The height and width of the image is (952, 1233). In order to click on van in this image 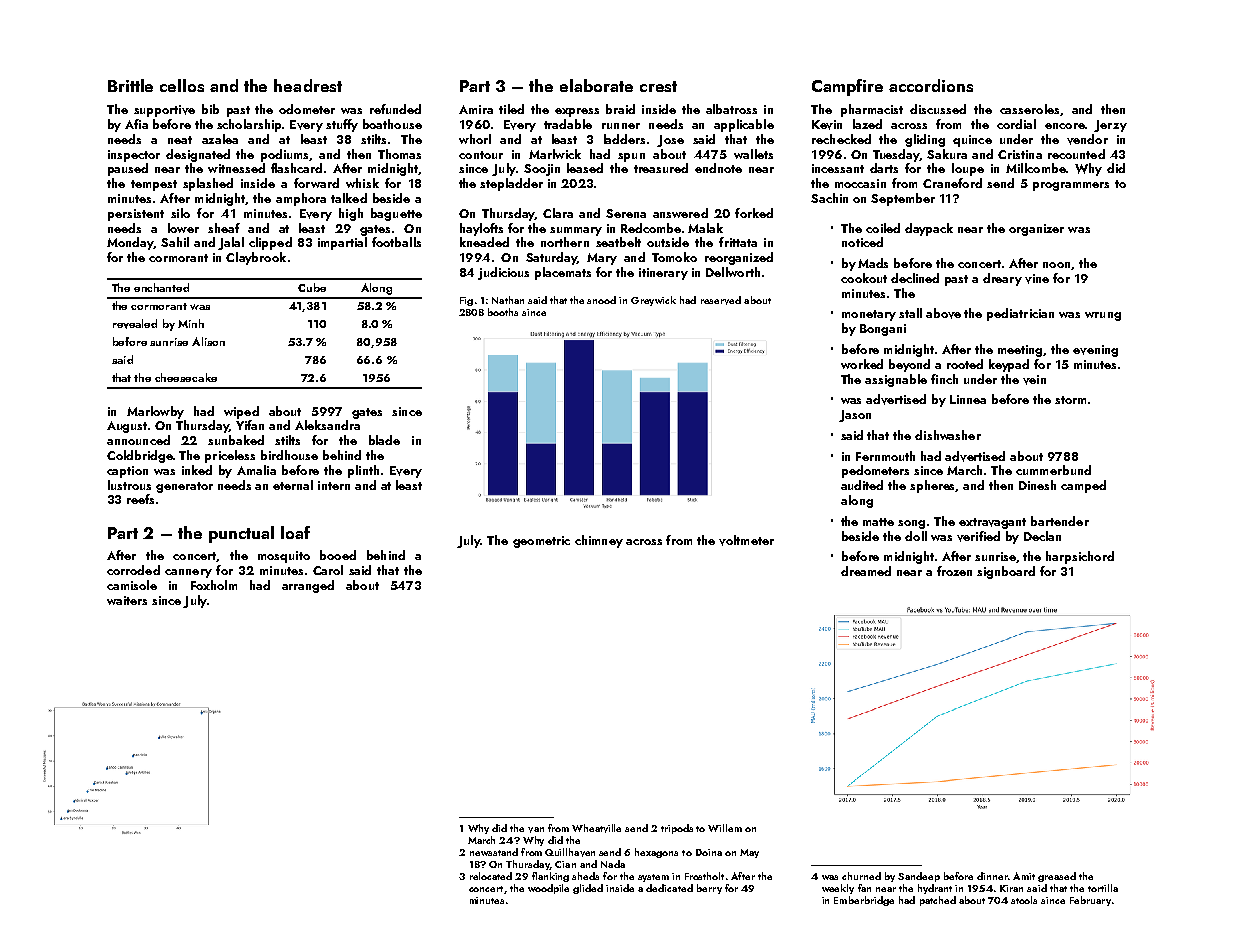, I will do `click(536, 830)`.
